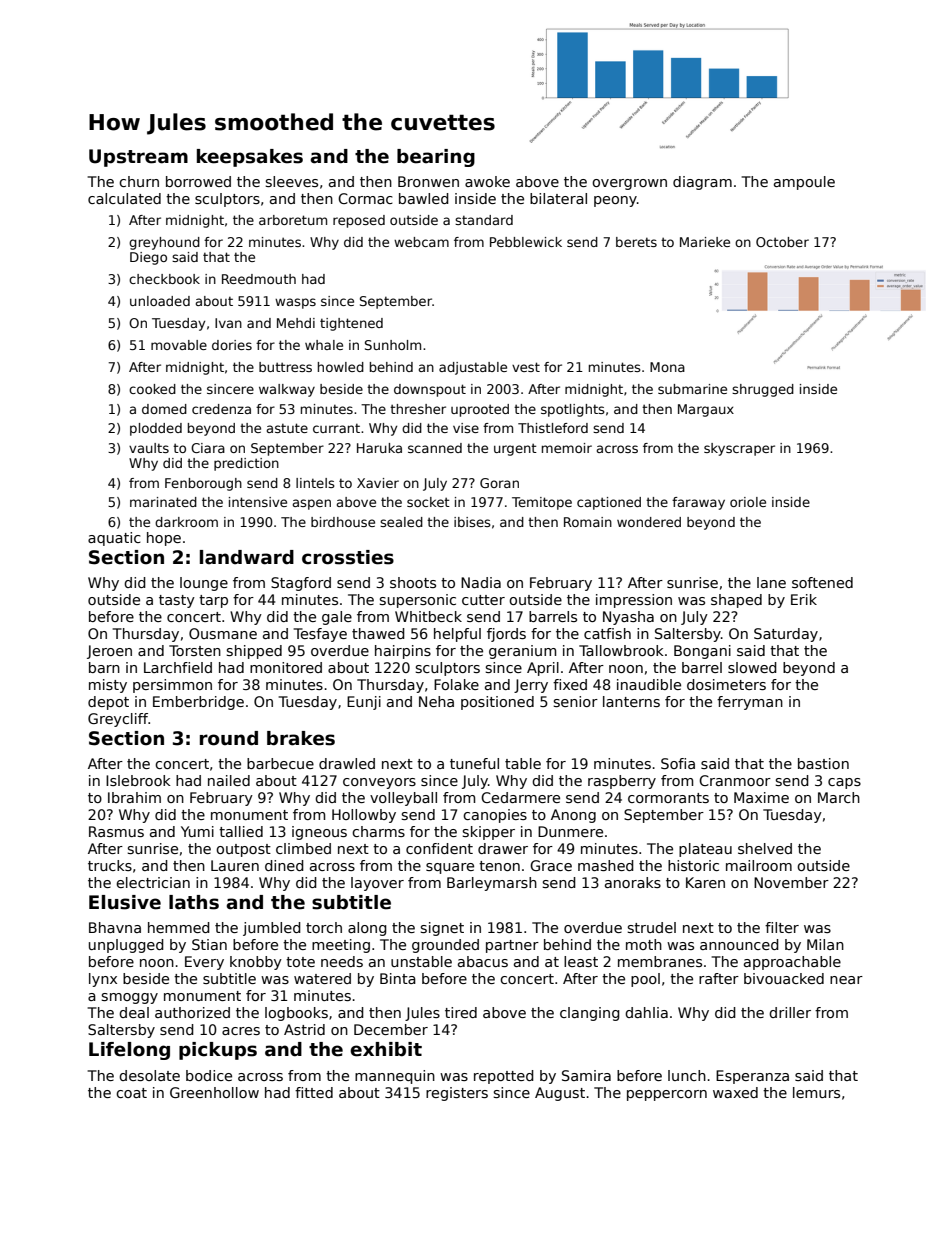 The image size is (952, 1233). I want to click on Greenhollow, so click(214, 1092).
